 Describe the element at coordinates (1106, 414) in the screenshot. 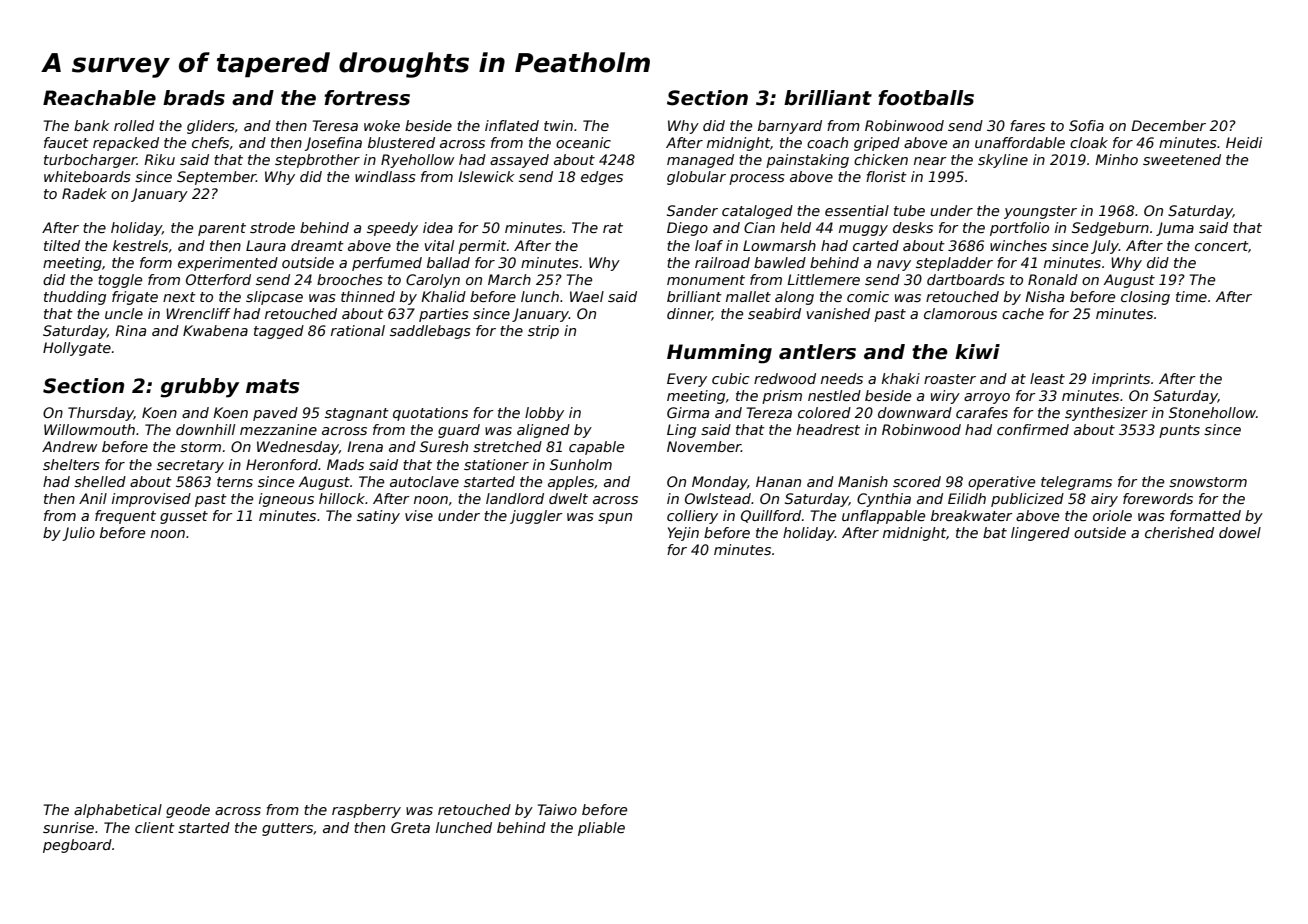

I see `synthesizer` at that location.
